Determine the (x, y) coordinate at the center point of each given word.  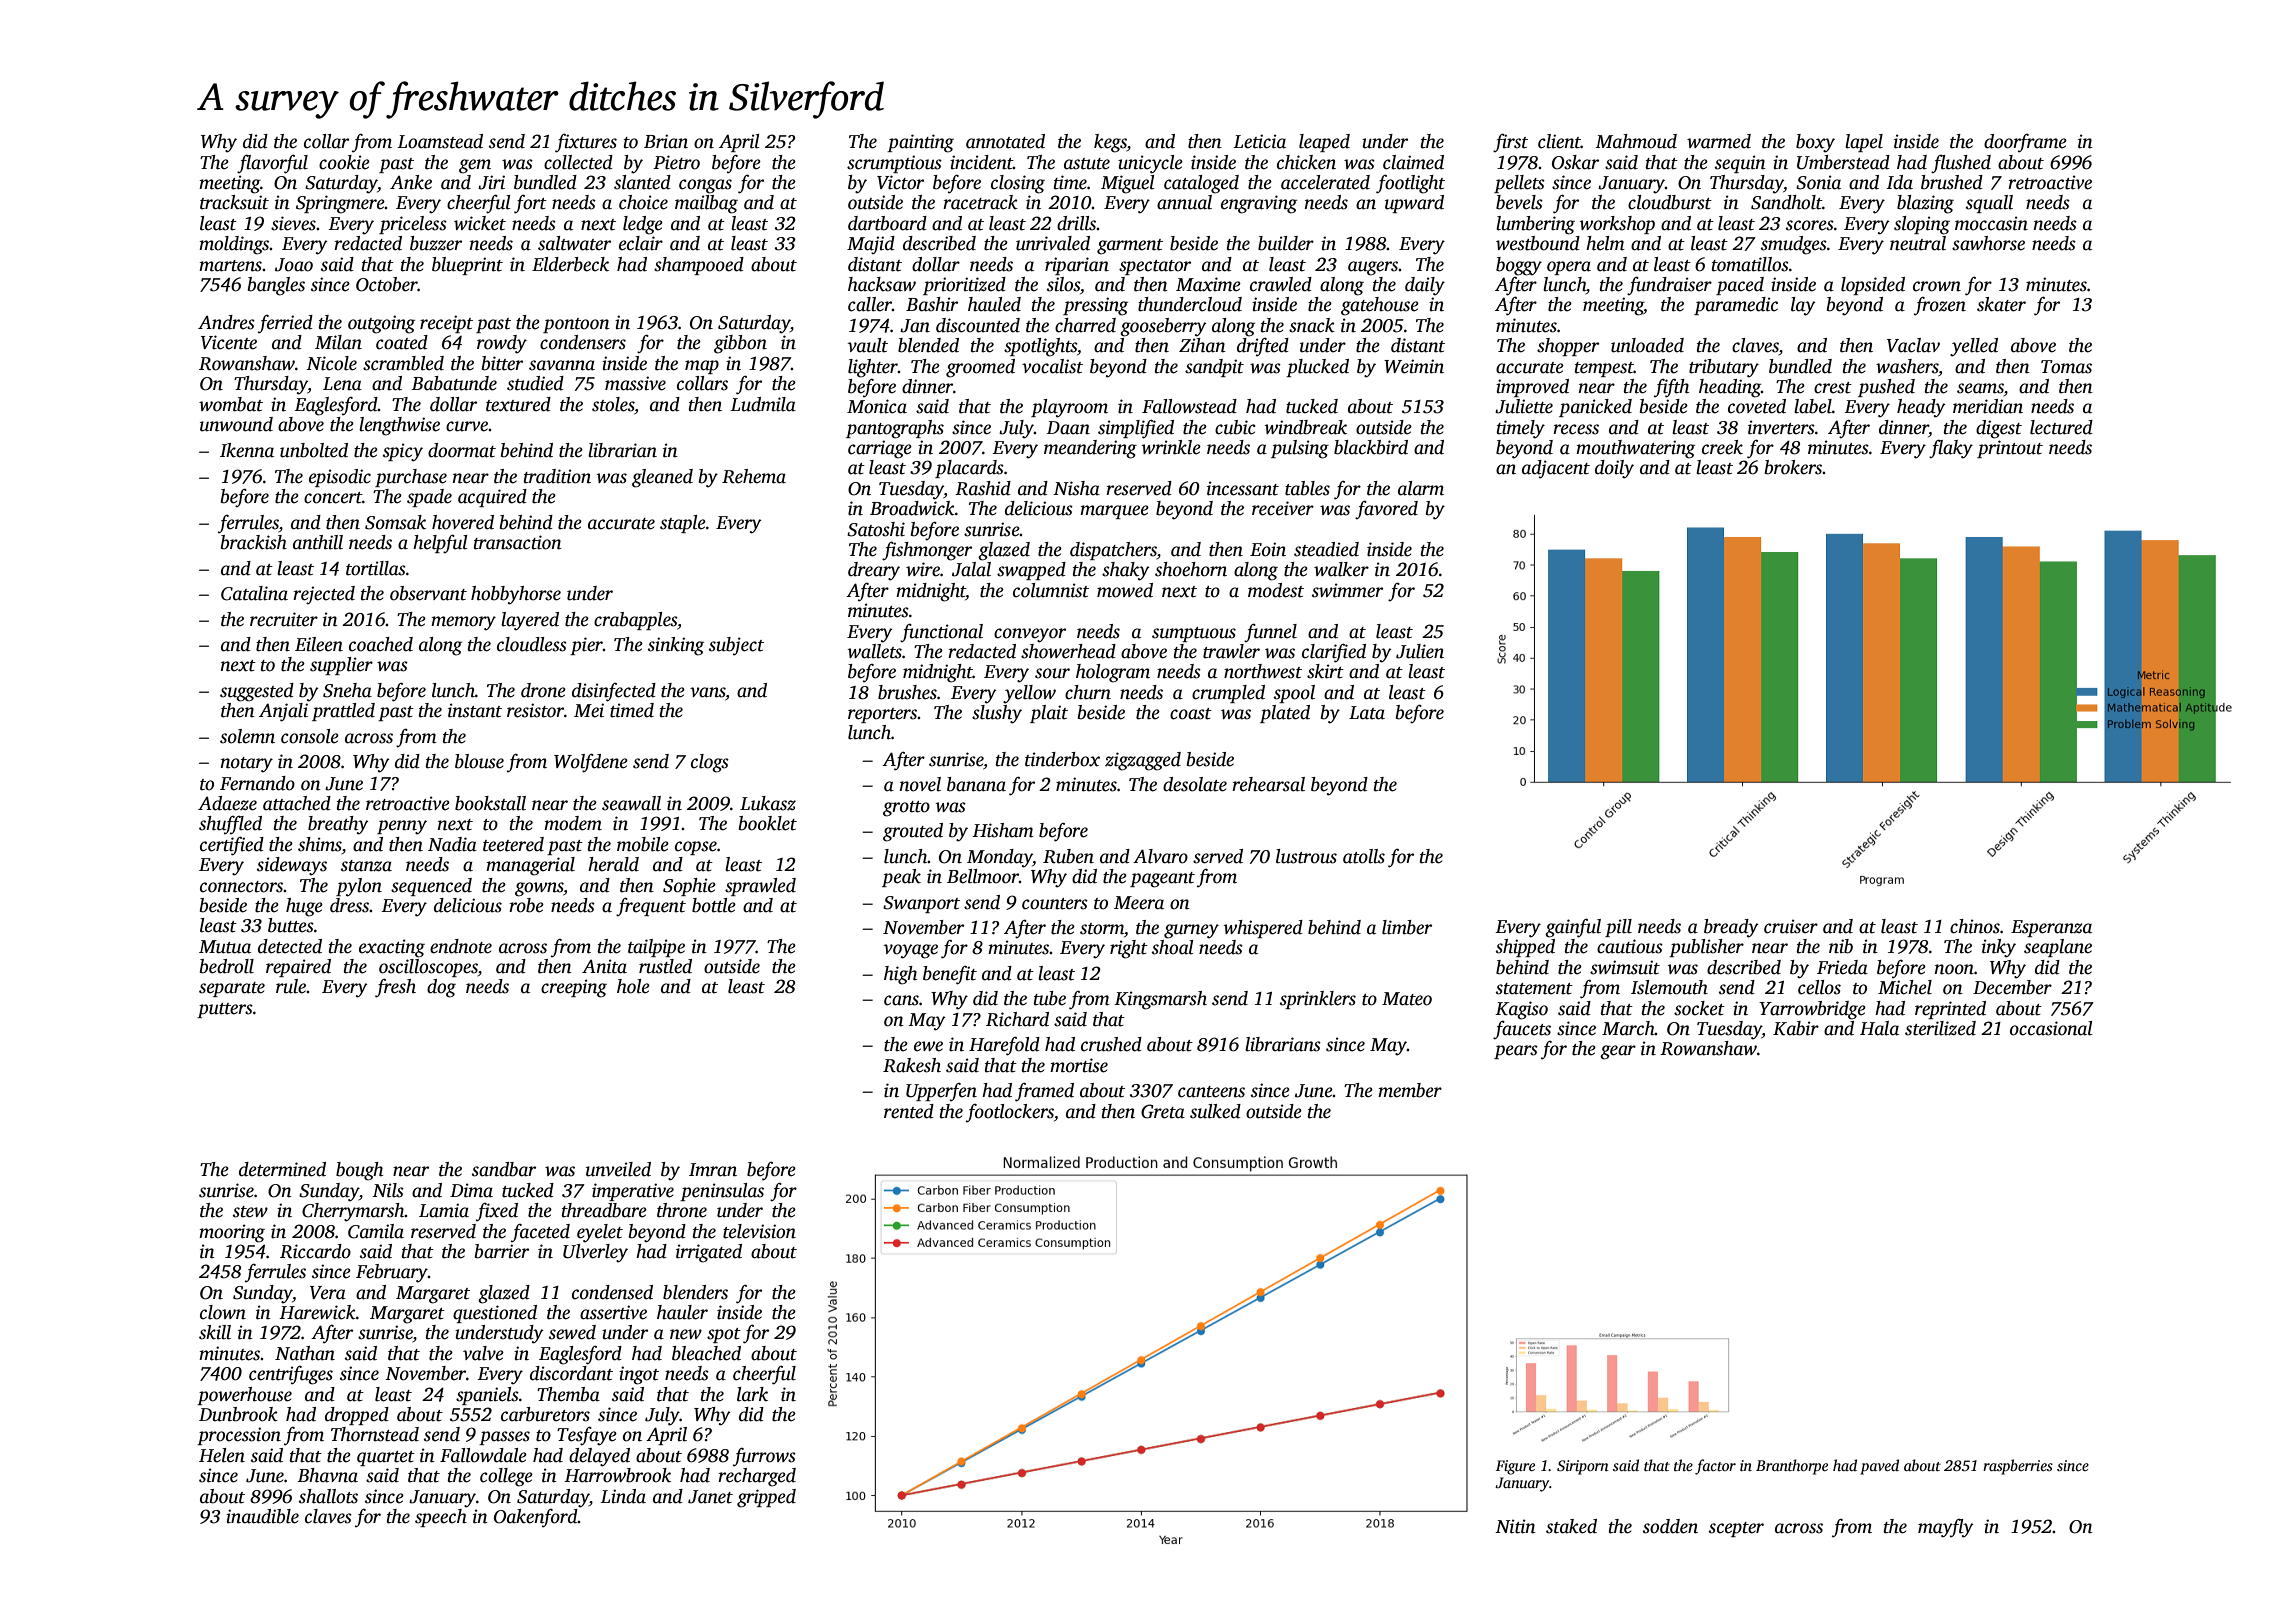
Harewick (317, 1312)
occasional (2051, 1028)
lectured (2061, 427)
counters (1055, 904)
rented (909, 1111)
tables (1307, 488)
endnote (461, 946)
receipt (446, 324)
